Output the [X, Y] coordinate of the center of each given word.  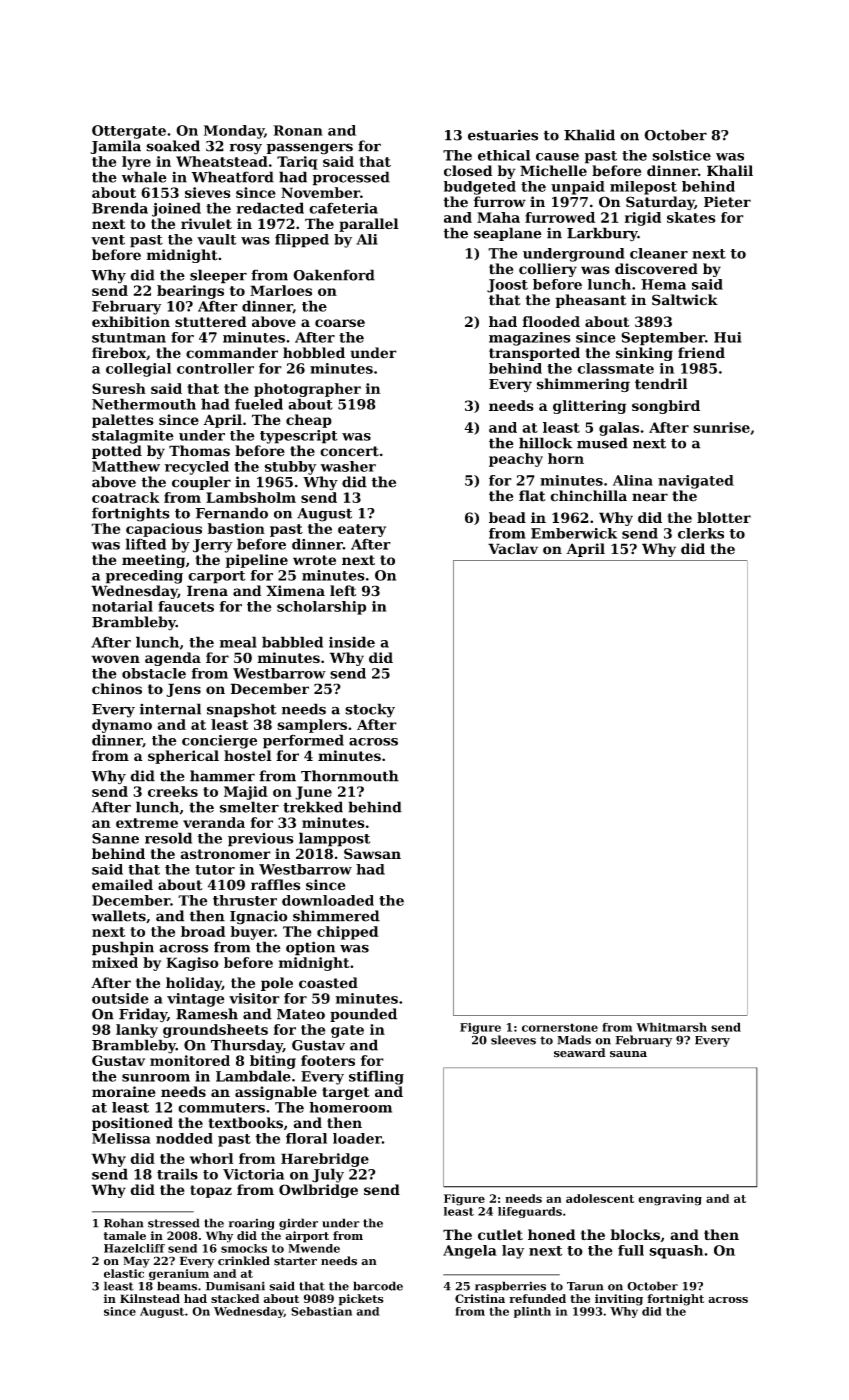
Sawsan [372, 853]
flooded [551, 321]
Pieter [727, 202]
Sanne [115, 838]
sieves [208, 192]
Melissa [121, 1138]
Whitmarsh [671, 1027]
